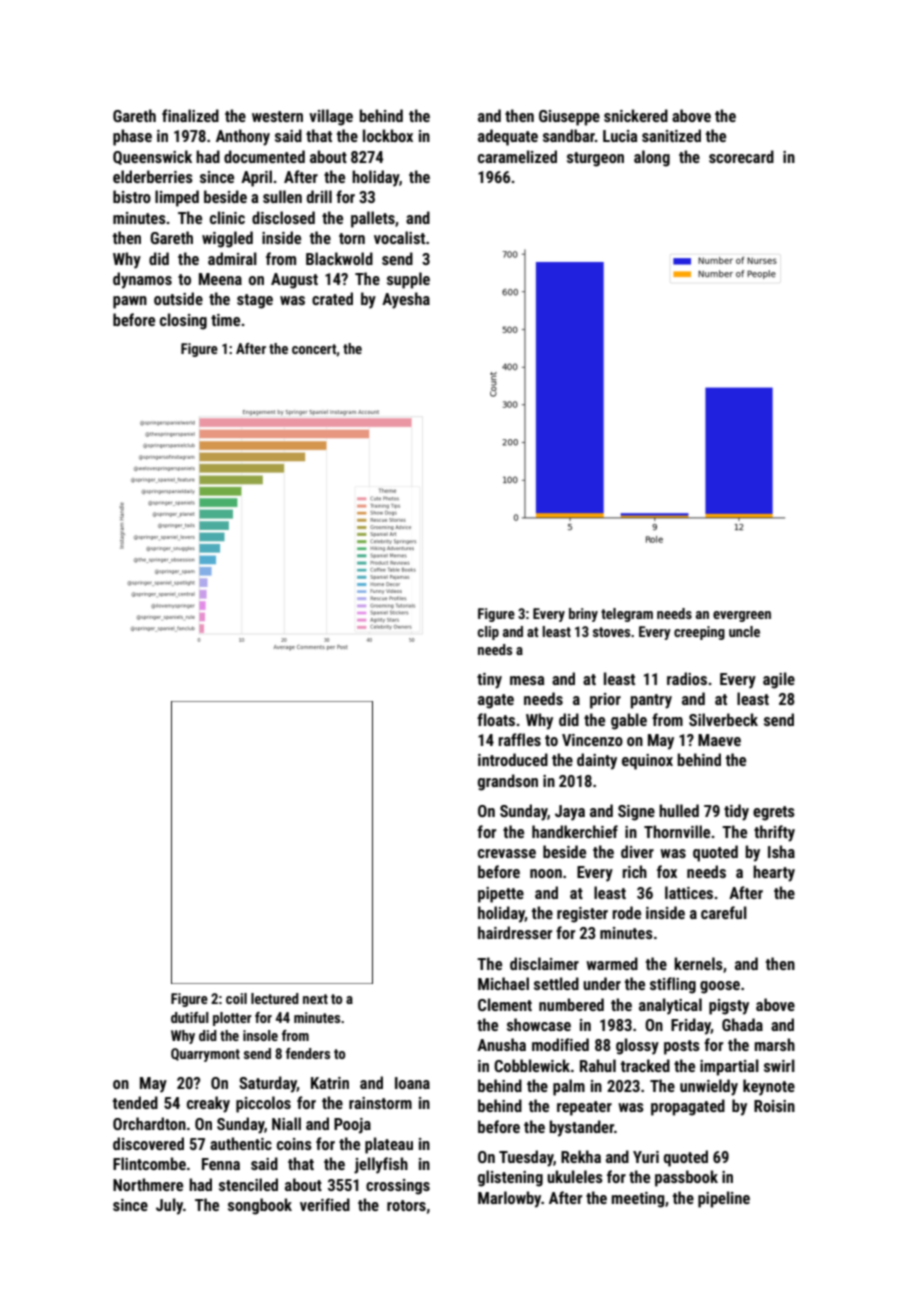 The height and width of the document is (1316, 908). Describe the element at coordinates (277, 116) in the document. I see `western` at that location.
